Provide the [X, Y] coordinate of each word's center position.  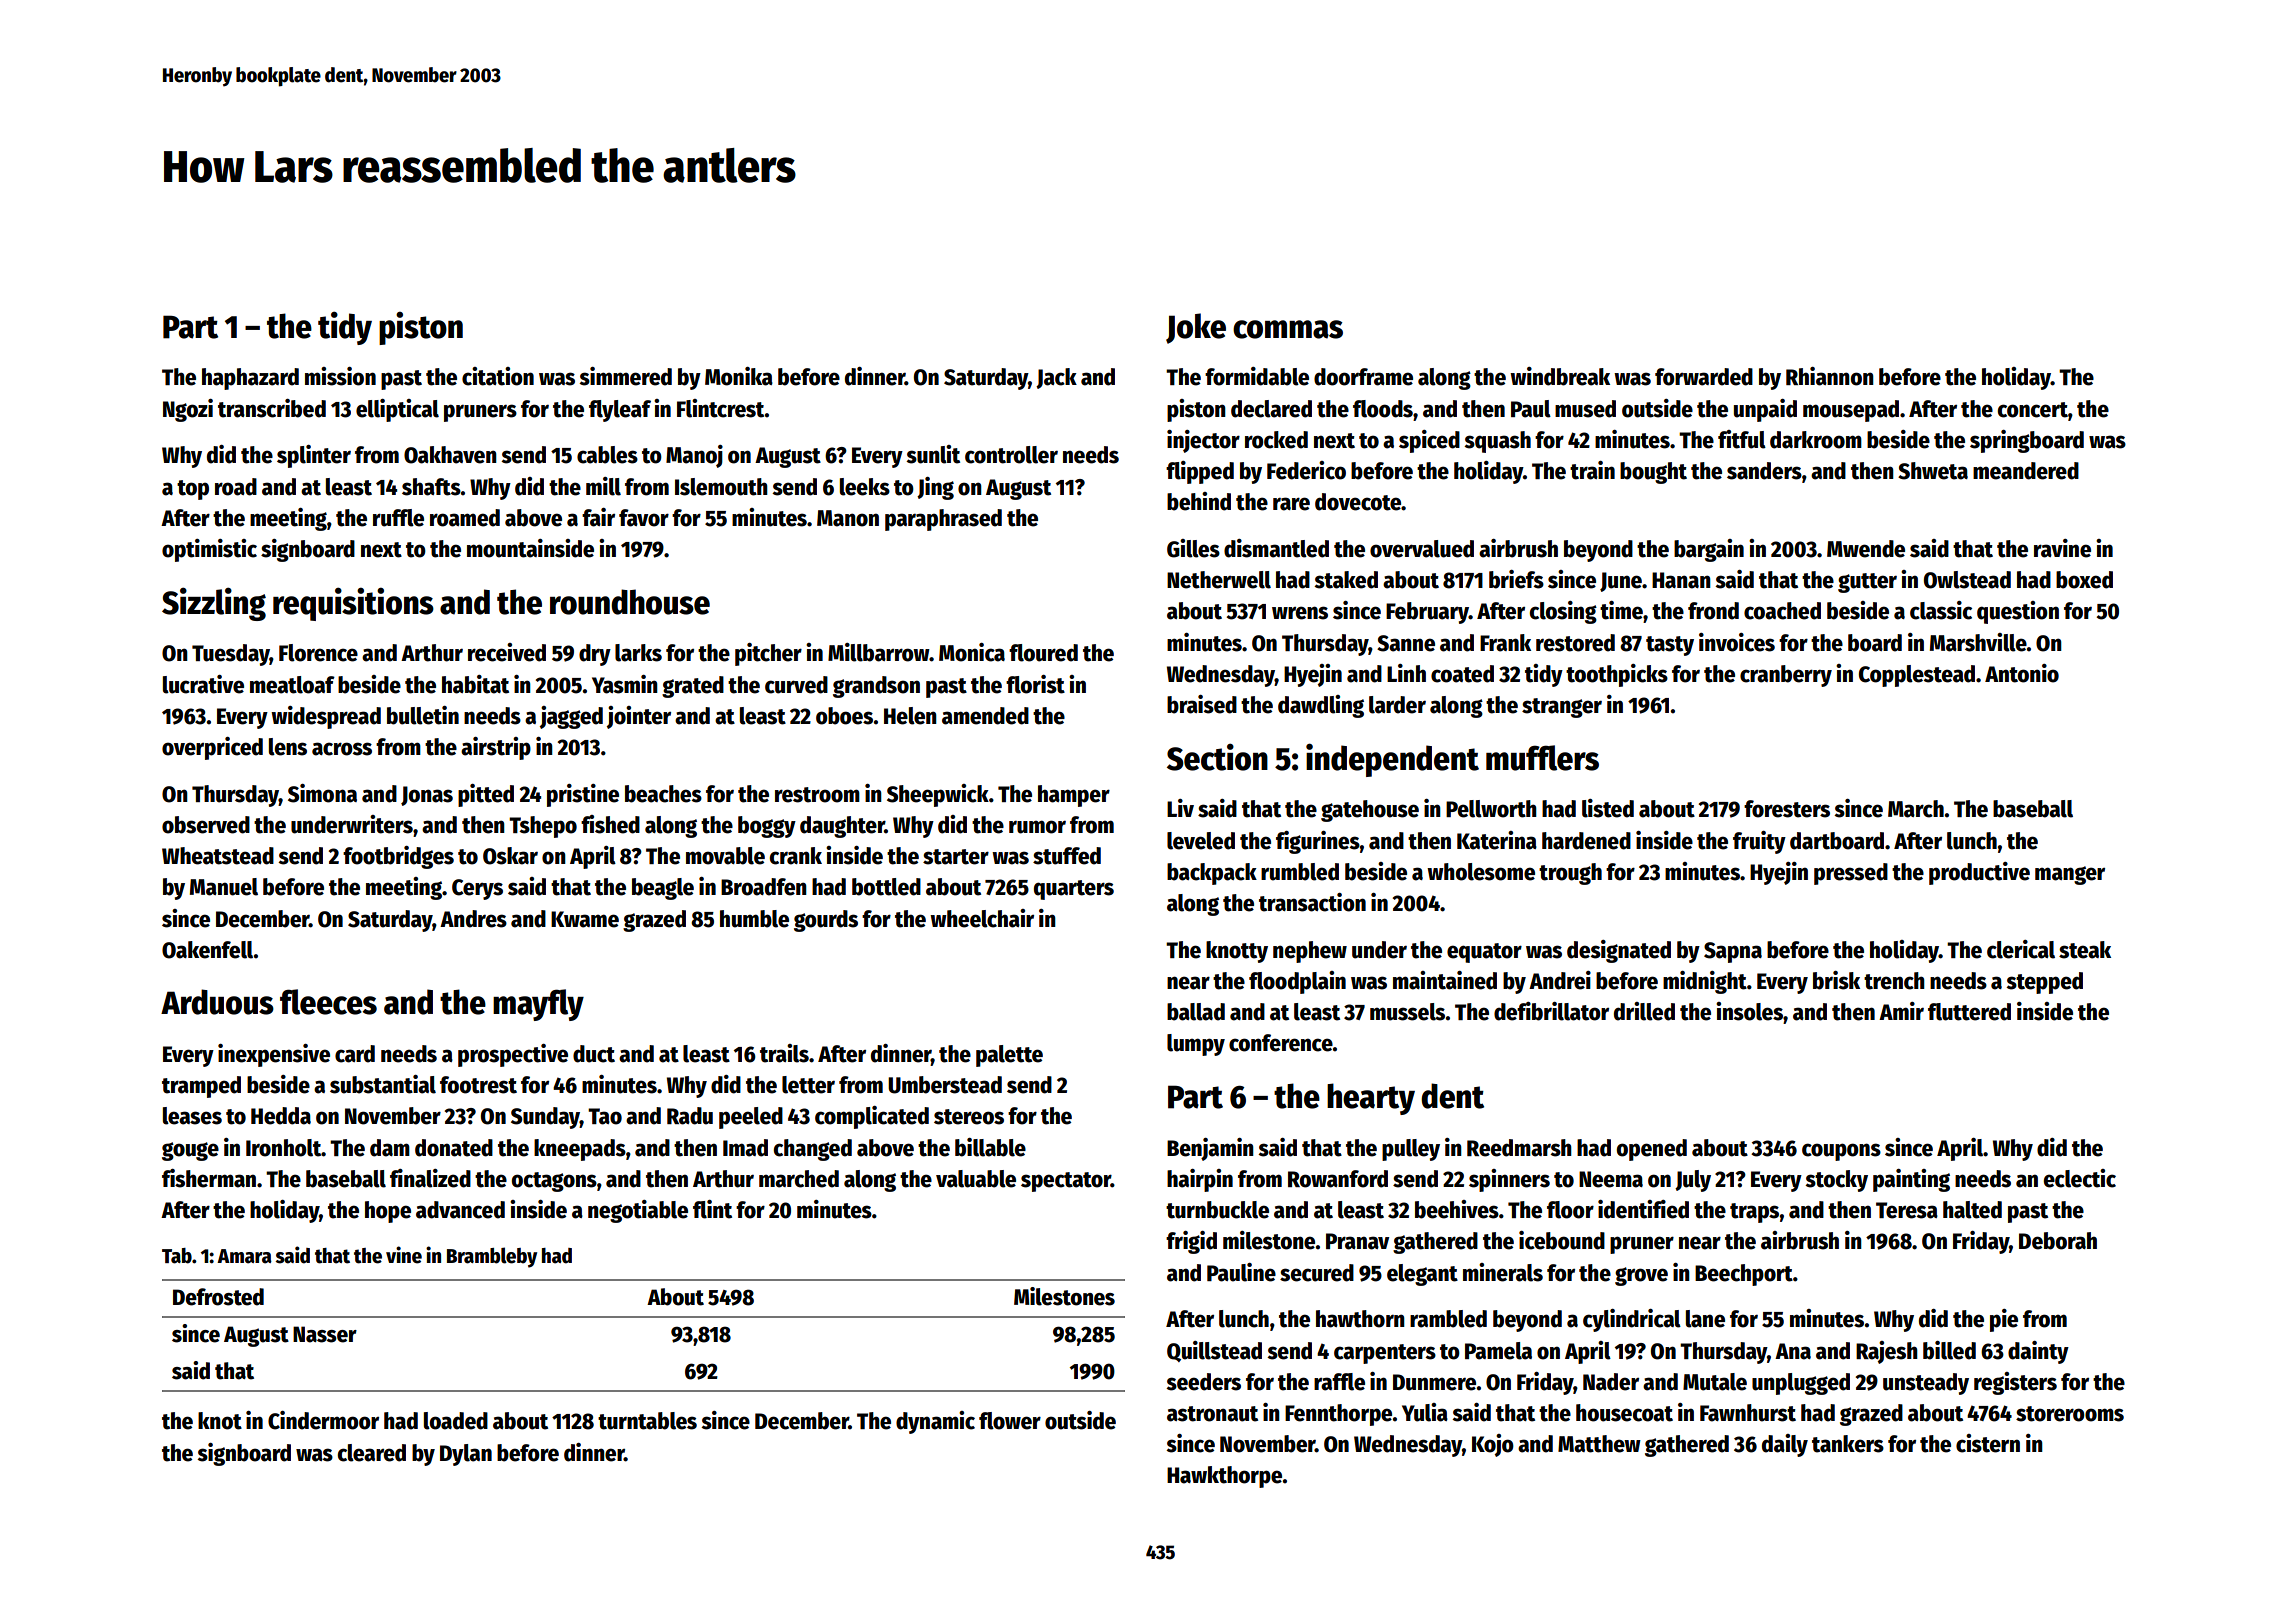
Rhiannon [1830, 376]
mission [340, 376]
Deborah [2058, 1241]
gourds [826, 921]
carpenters [1385, 1354]
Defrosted [218, 1297]
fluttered [1969, 1012]
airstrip [496, 748]
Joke [1196, 328]
